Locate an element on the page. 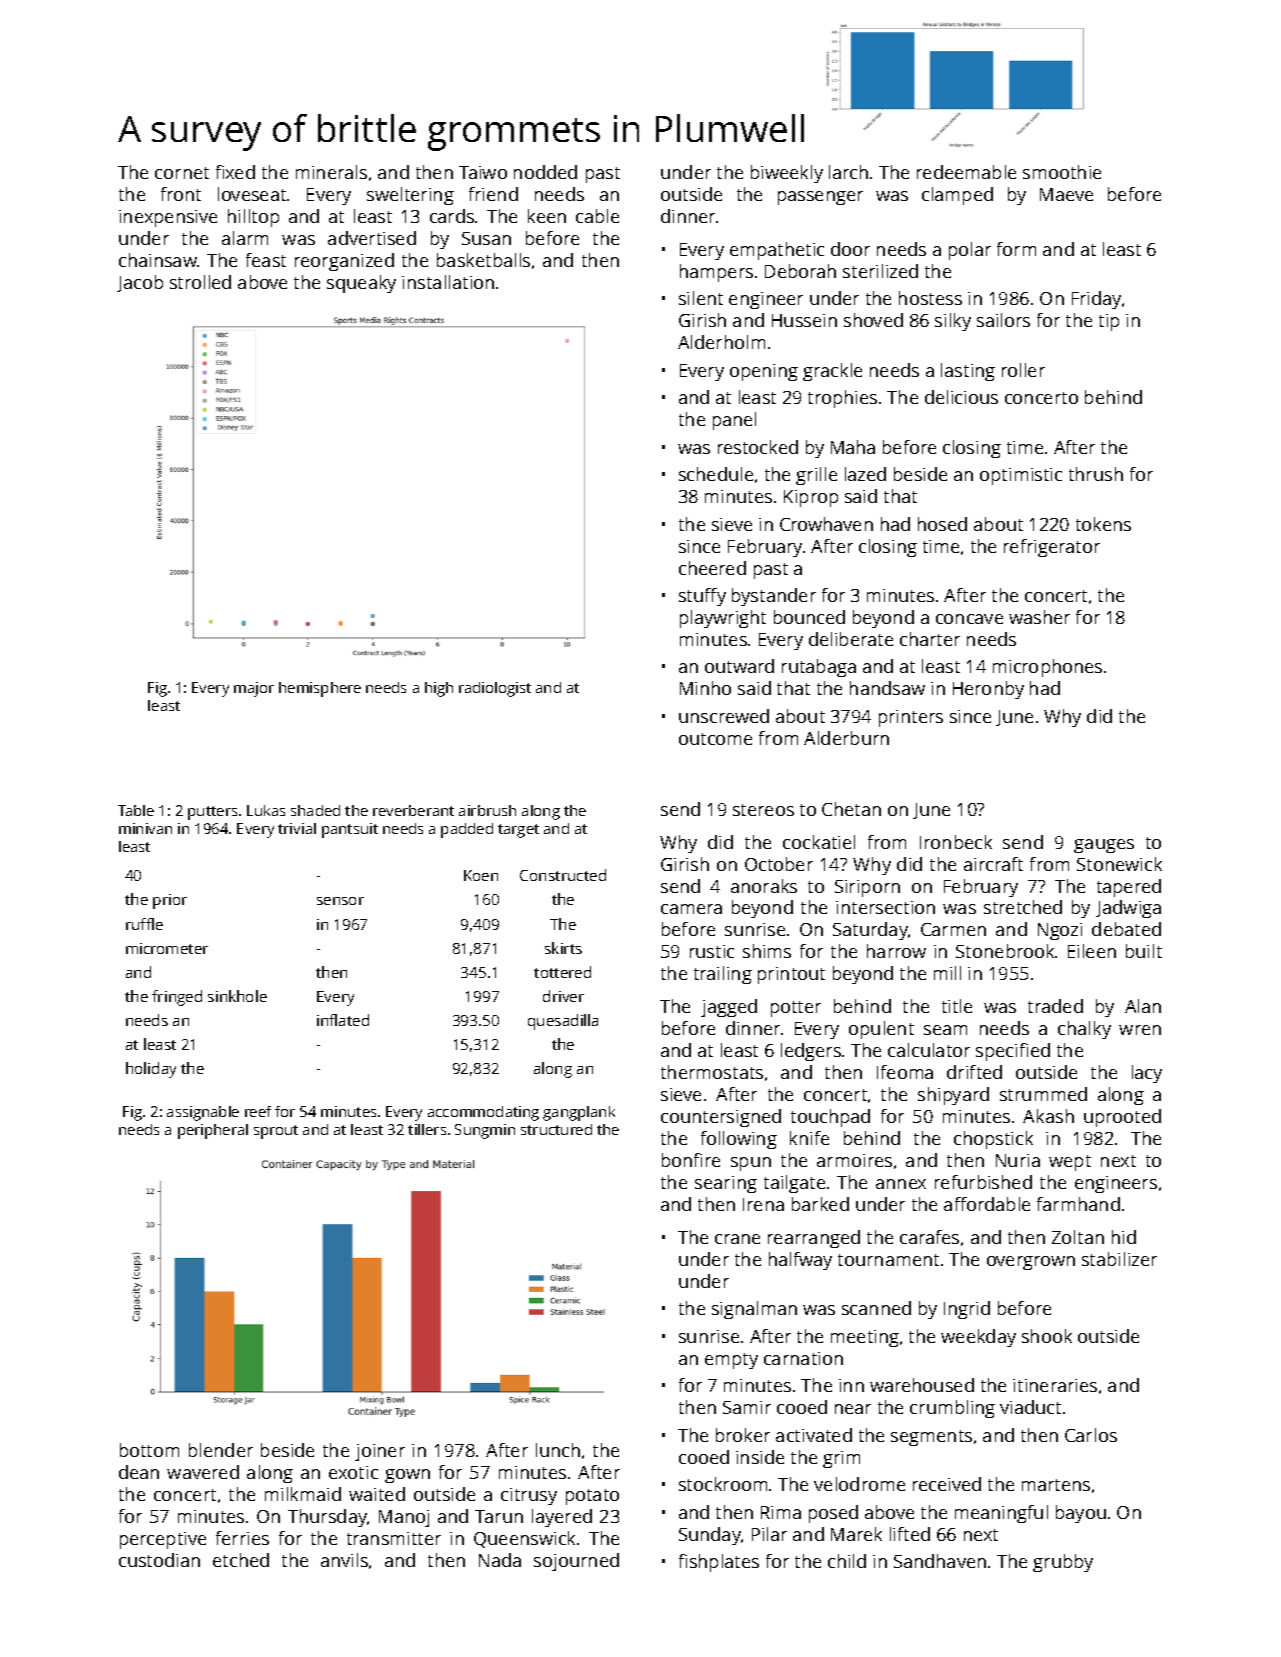  clamped is located at coordinates (957, 196).
